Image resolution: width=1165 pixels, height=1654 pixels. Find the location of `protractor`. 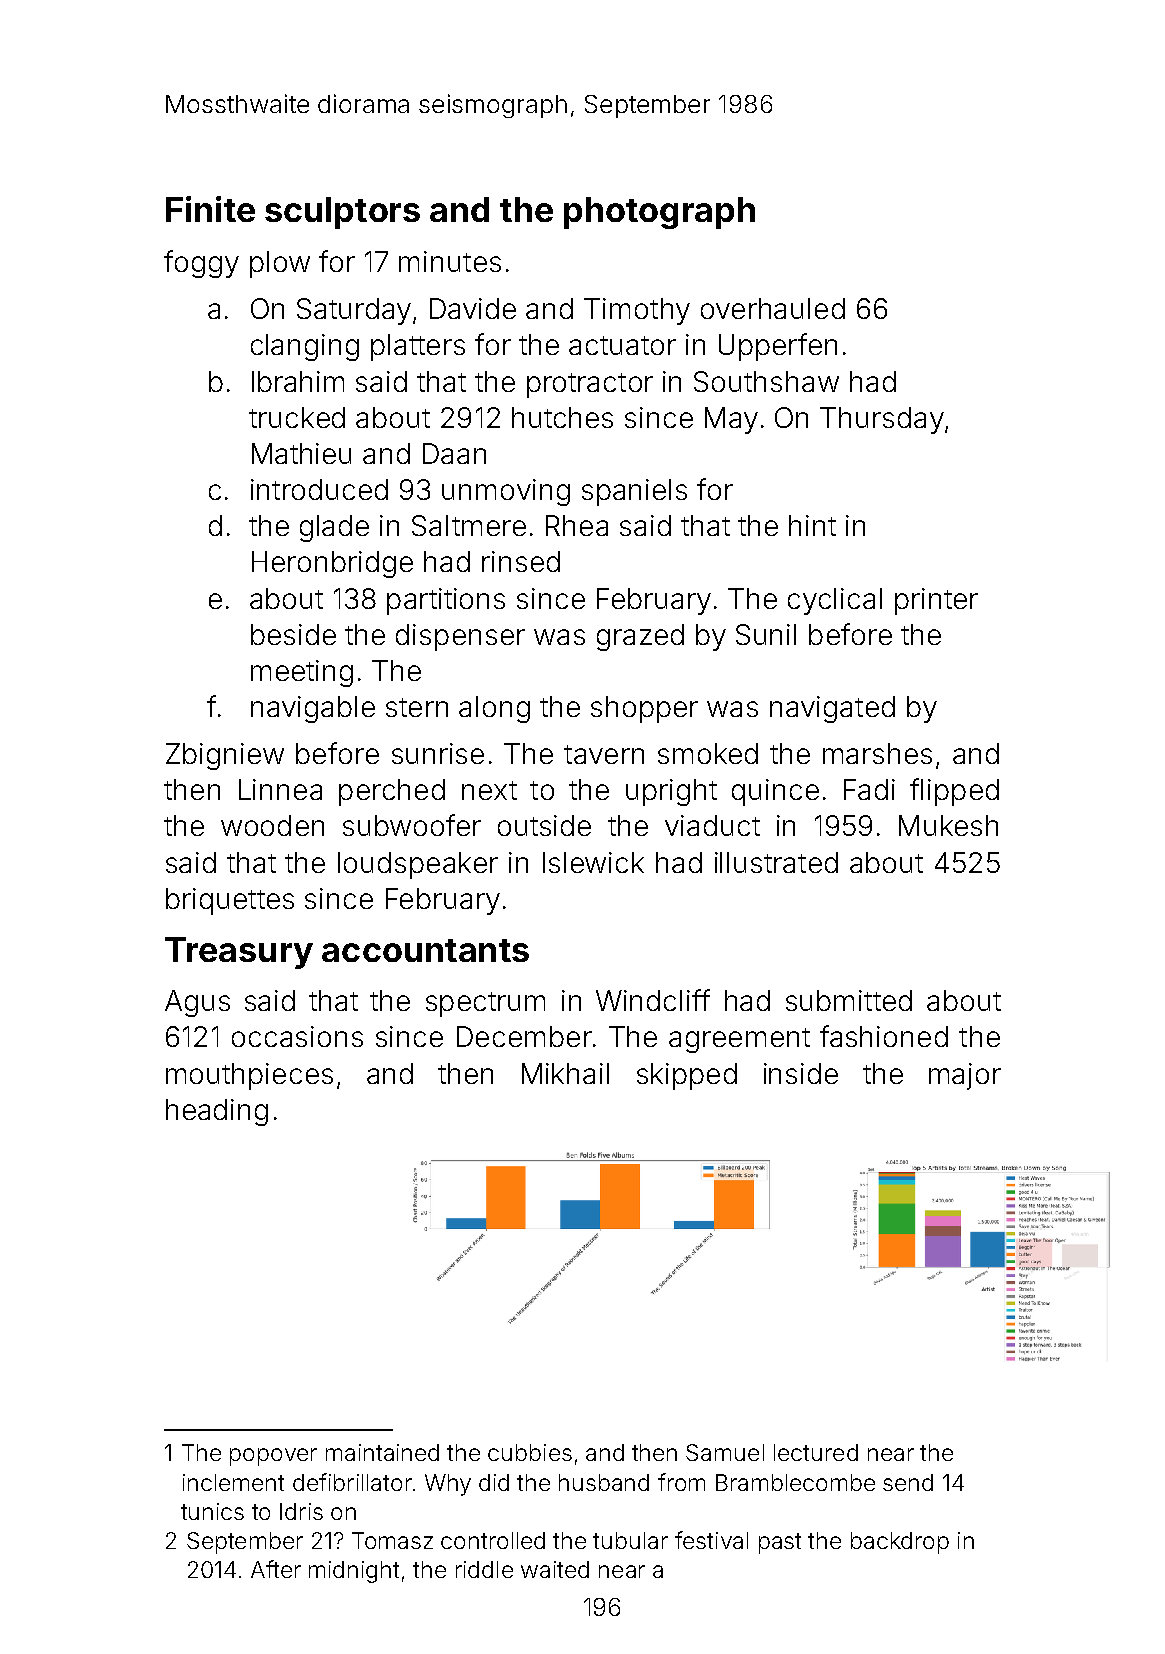

protractor is located at coordinates (590, 385).
